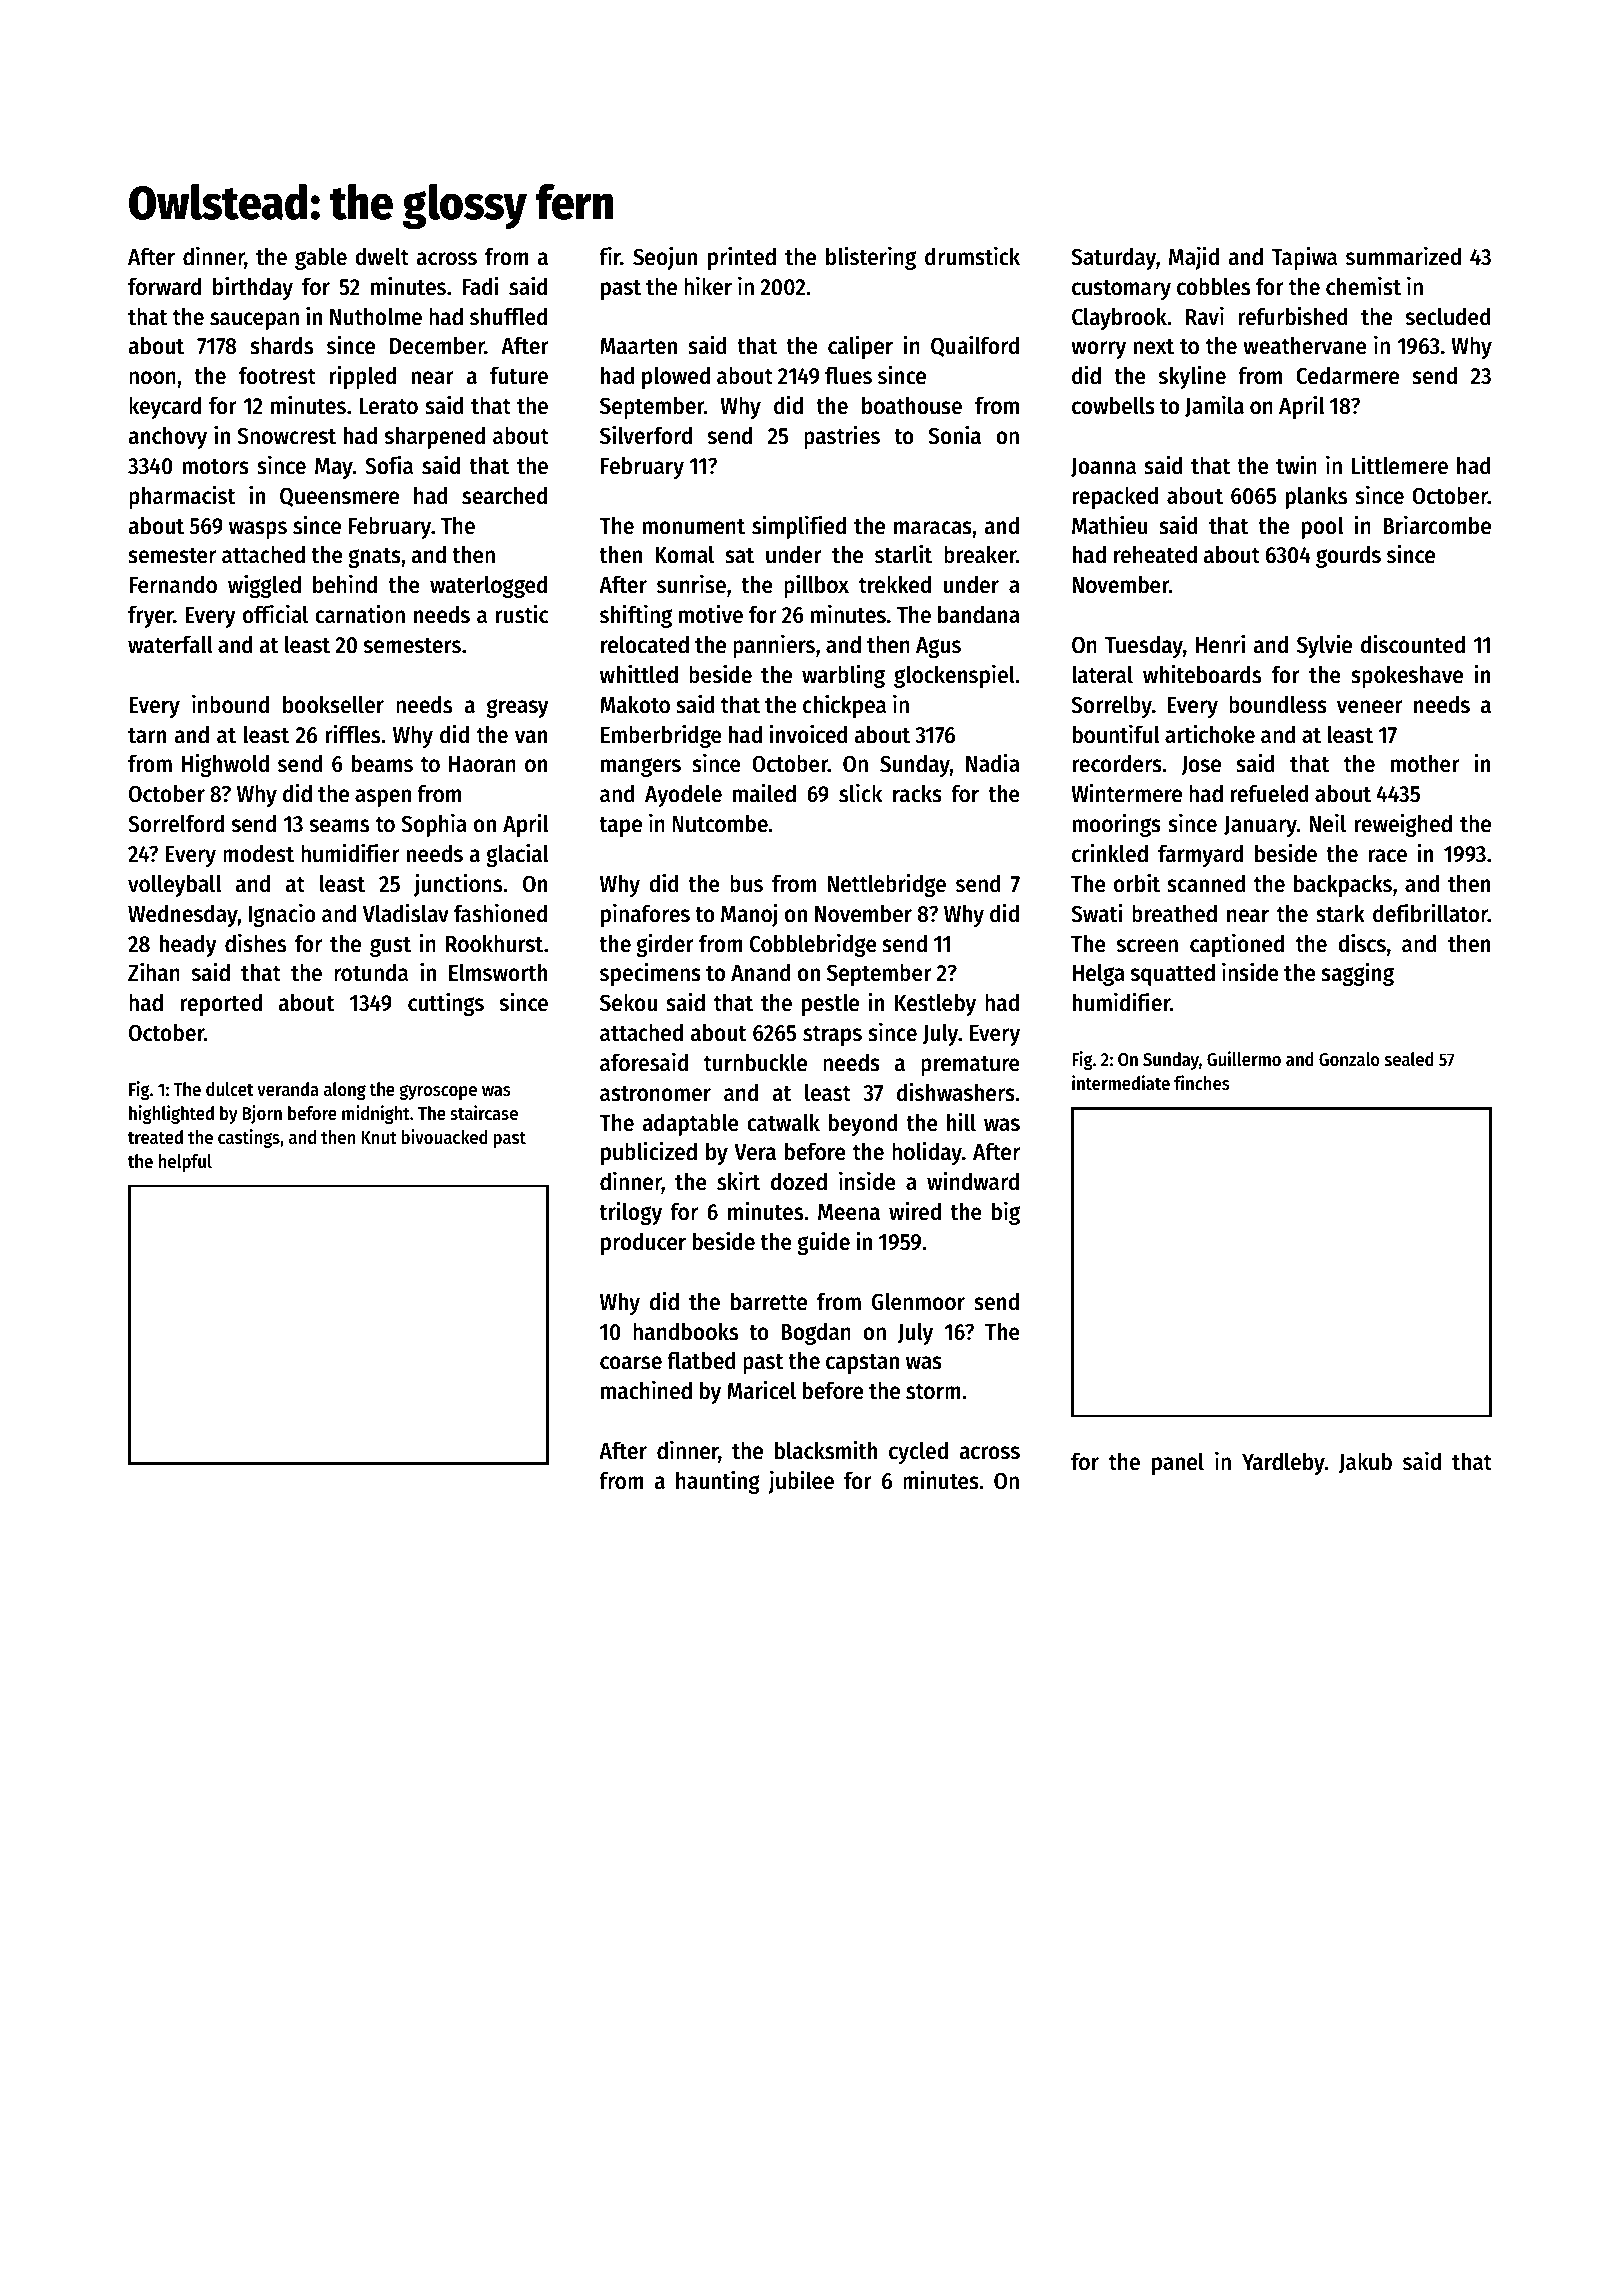  I want to click on Gonzalo, so click(1349, 1059).
